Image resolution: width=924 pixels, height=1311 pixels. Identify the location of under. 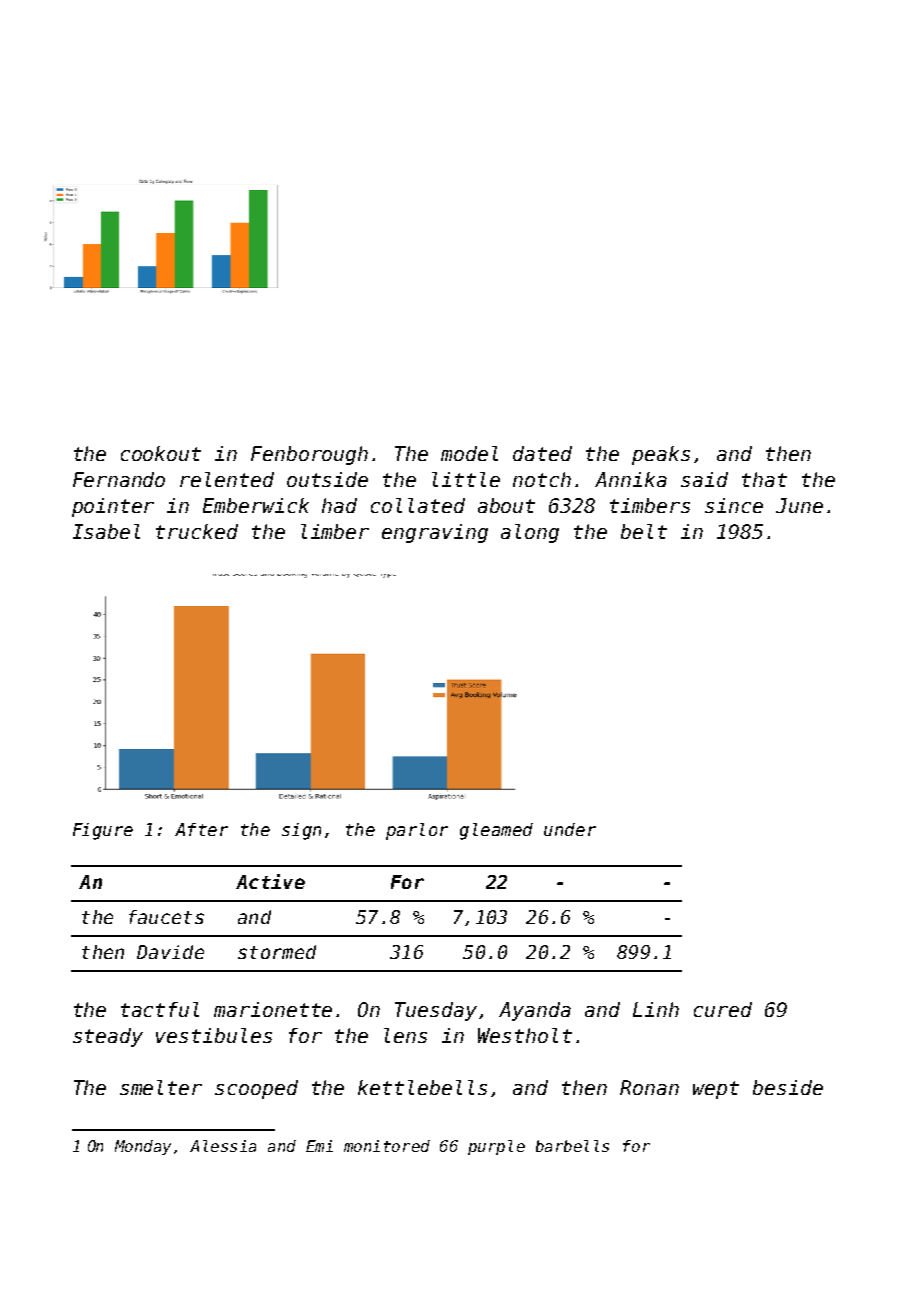
(570, 829).
